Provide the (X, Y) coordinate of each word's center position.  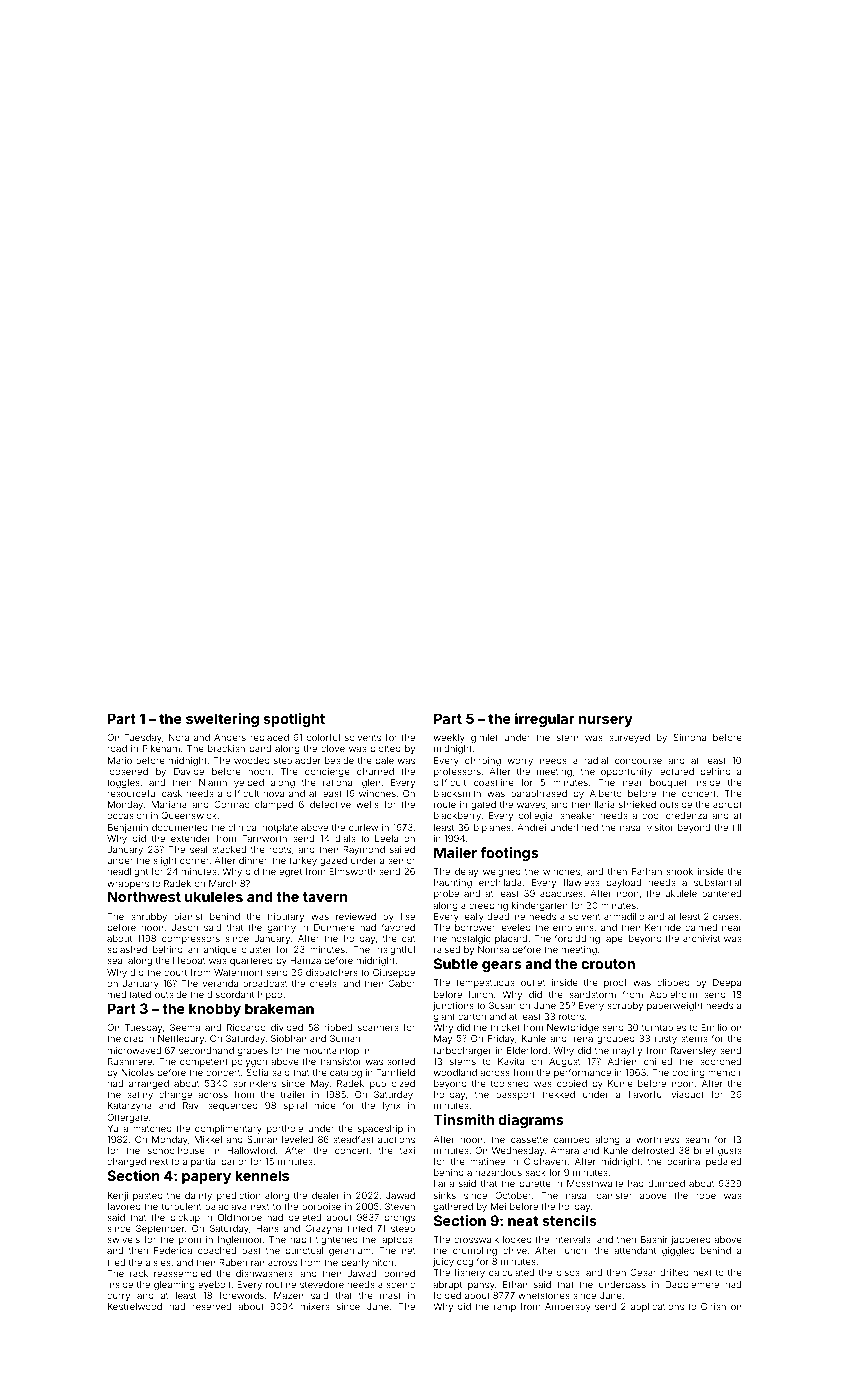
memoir (724, 1072)
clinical (243, 827)
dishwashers (264, 1273)
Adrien (622, 1061)
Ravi (191, 1105)
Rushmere (130, 1061)
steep (403, 1229)
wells (367, 804)
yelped (249, 783)
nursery (606, 721)
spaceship (380, 1129)
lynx (392, 1106)
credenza (686, 815)
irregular (545, 720)
